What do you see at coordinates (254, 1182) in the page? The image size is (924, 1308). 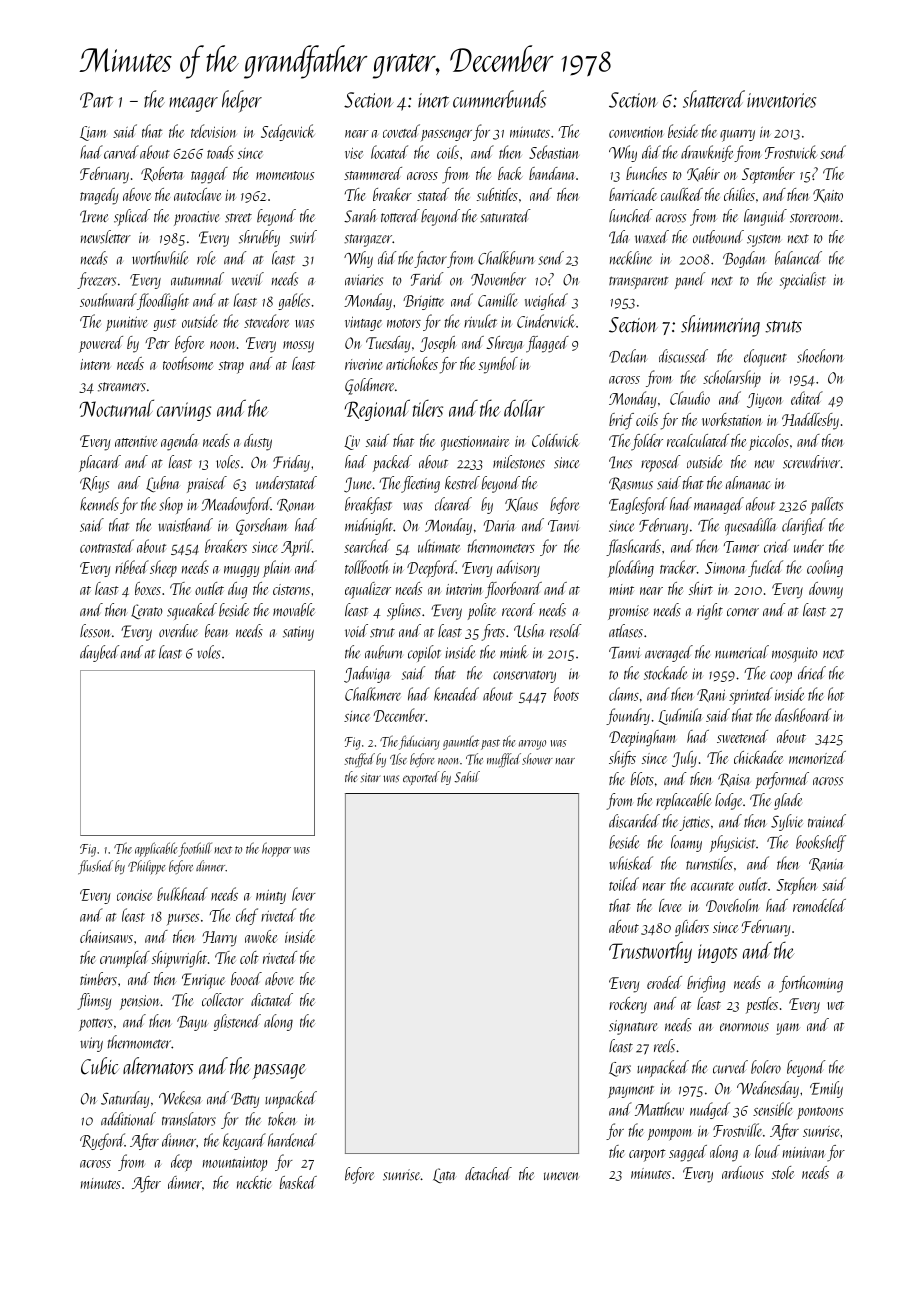 I see `necktie` at bounding box center [254, 1182].
